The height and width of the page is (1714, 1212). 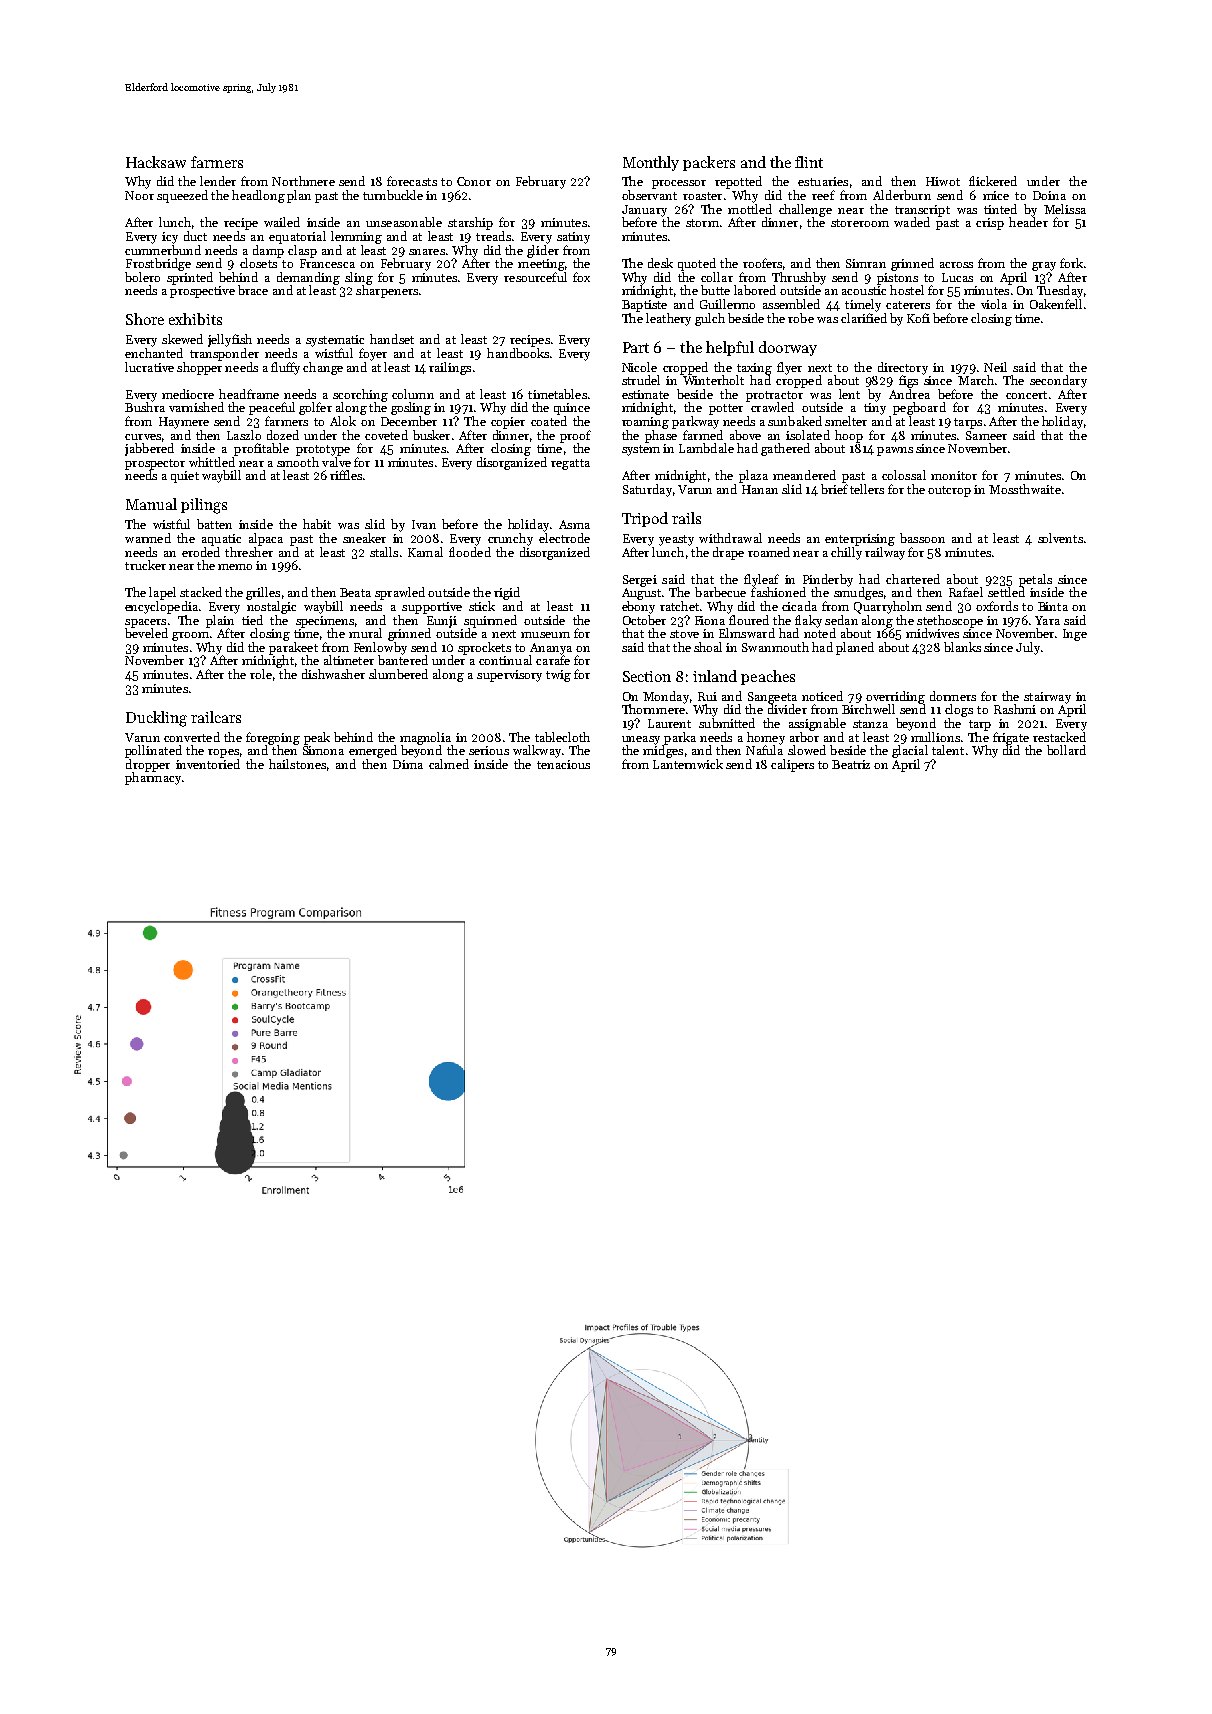 What do you see at coordinates (563, 764) in the page?
I see `tenacious` at bounding box center [563, 764].
